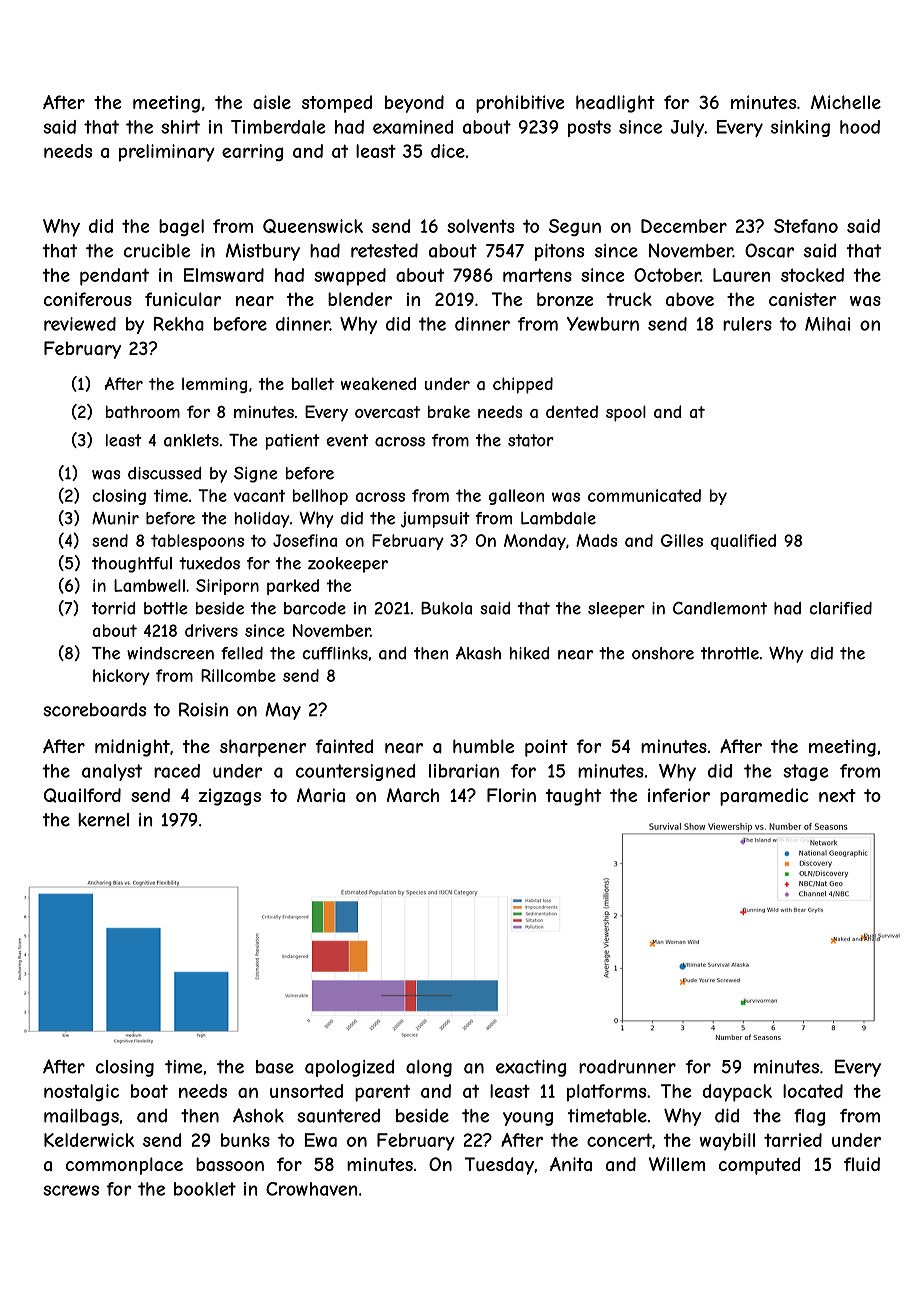 This page has height=1308, width=924. I want to click on bronze, so click(565, 299).
